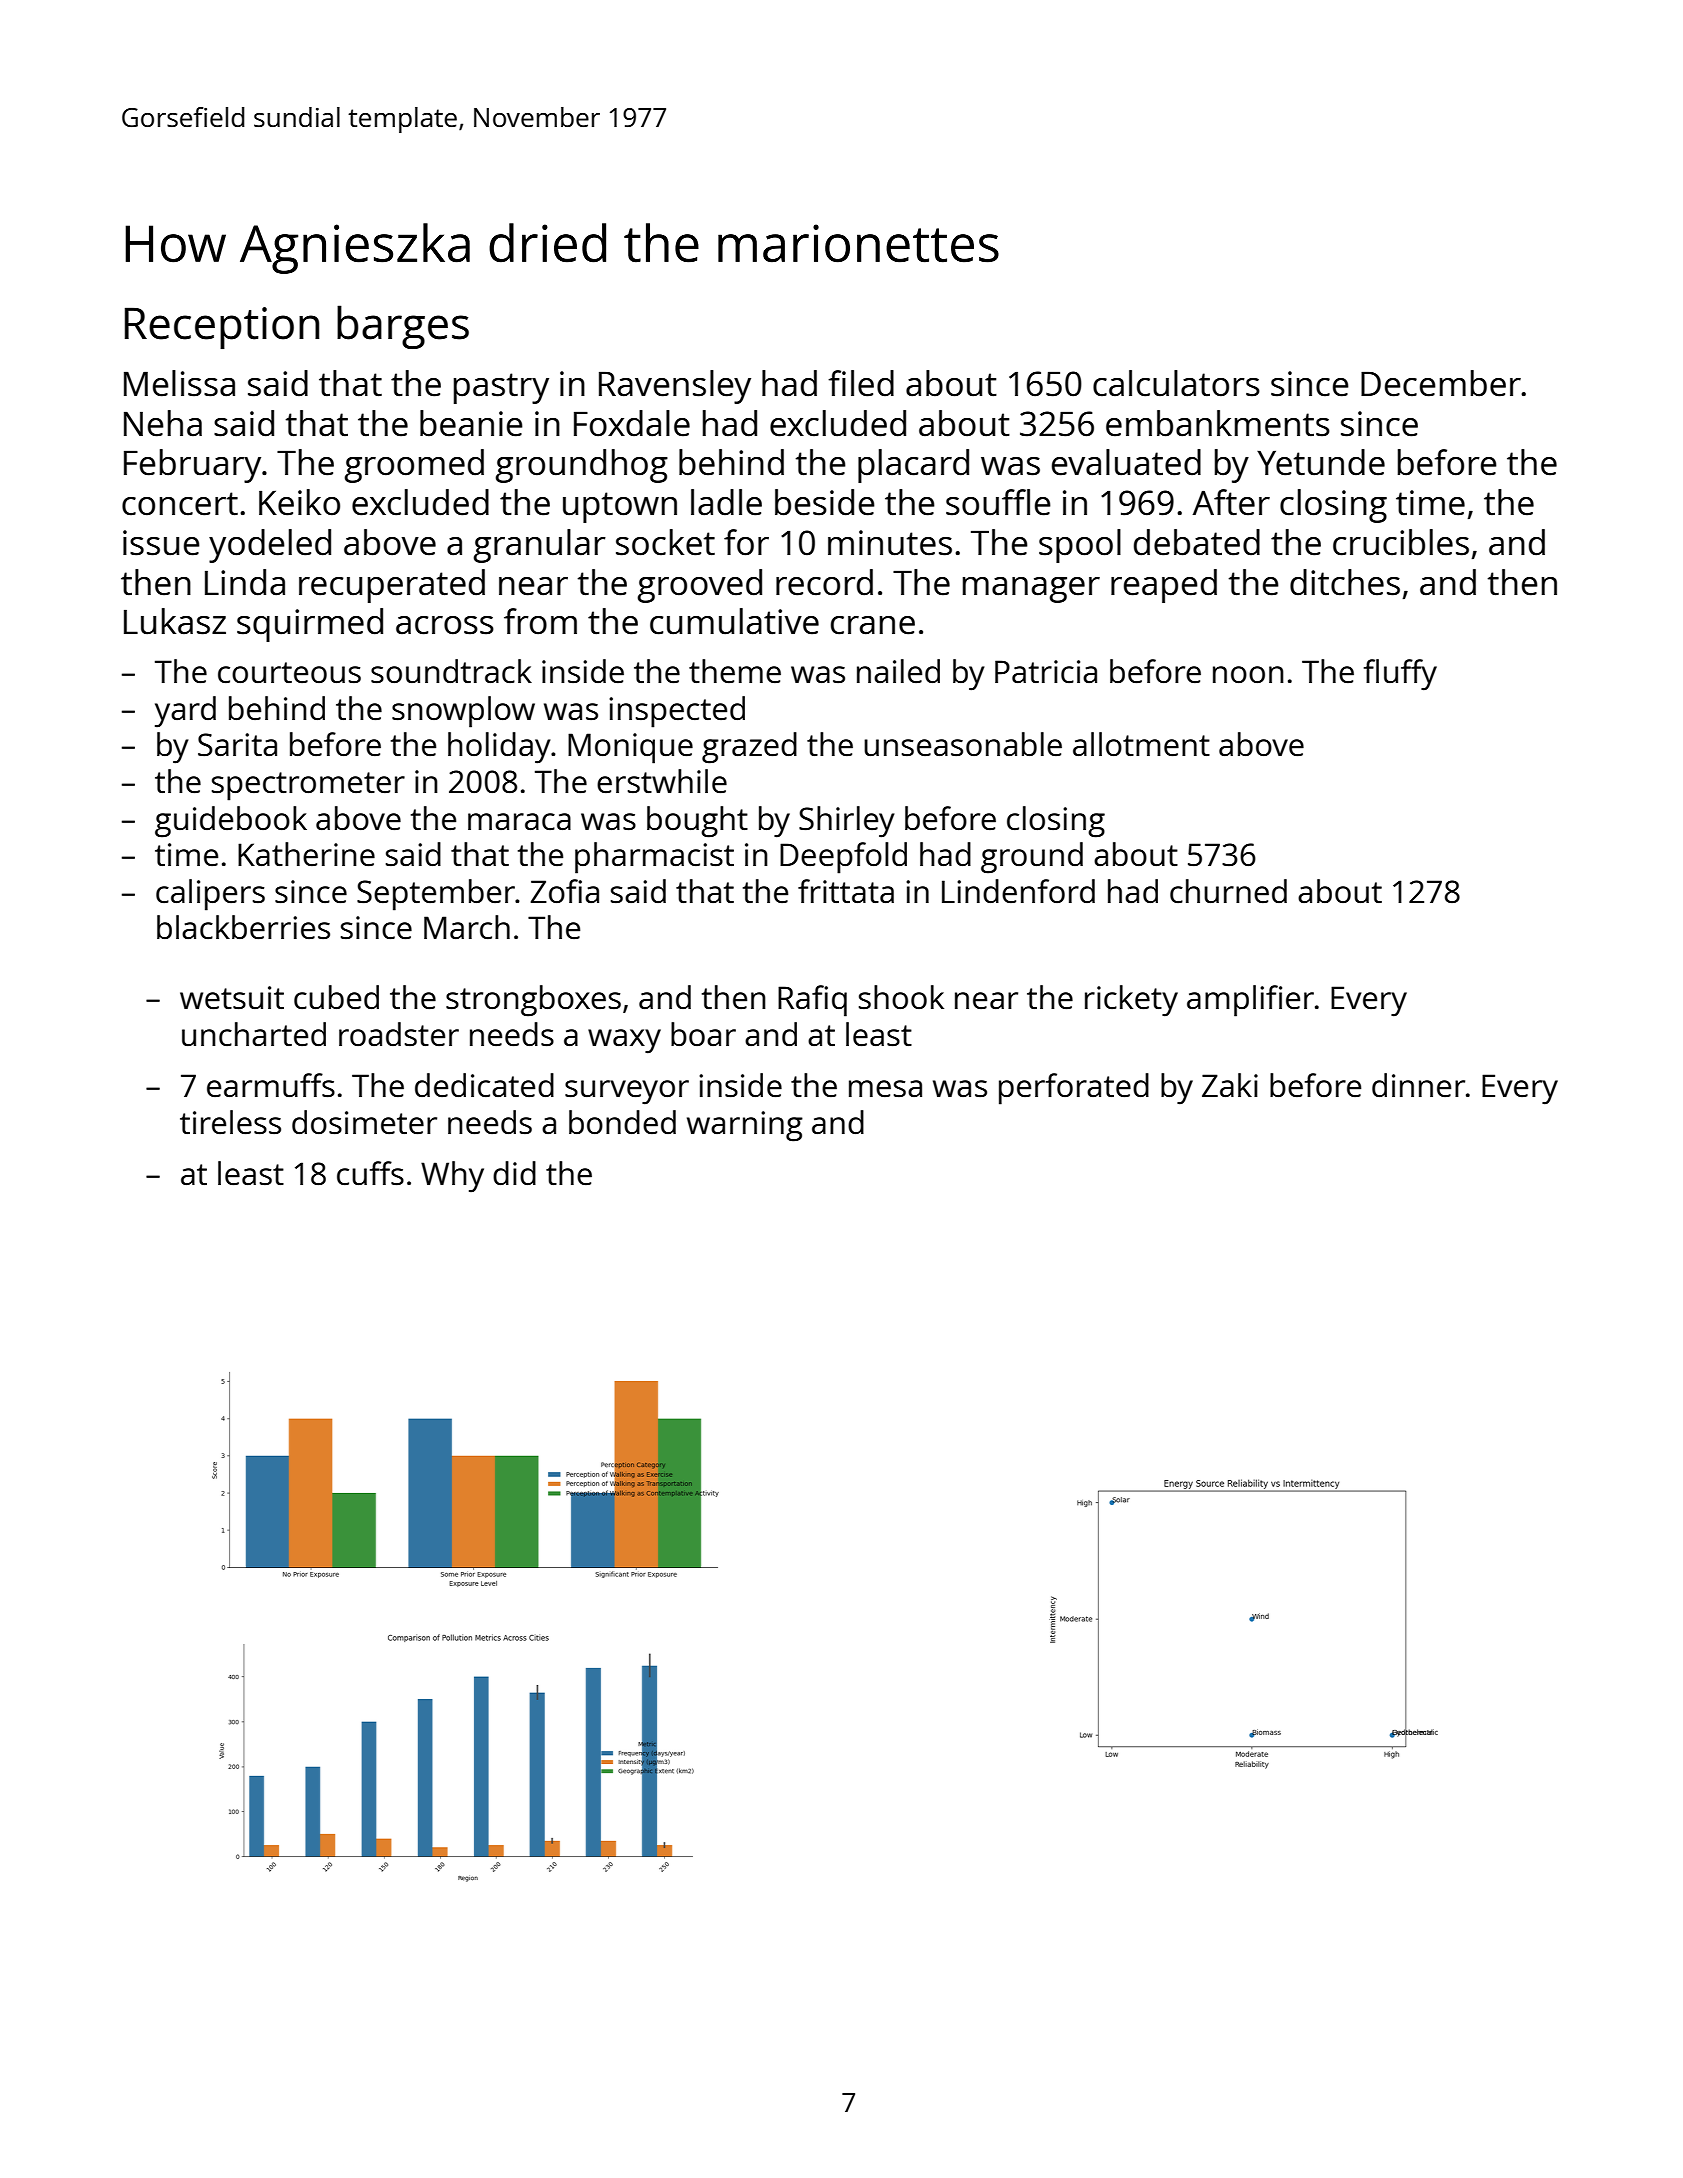  I want to click on barges, so click(403, 327).
